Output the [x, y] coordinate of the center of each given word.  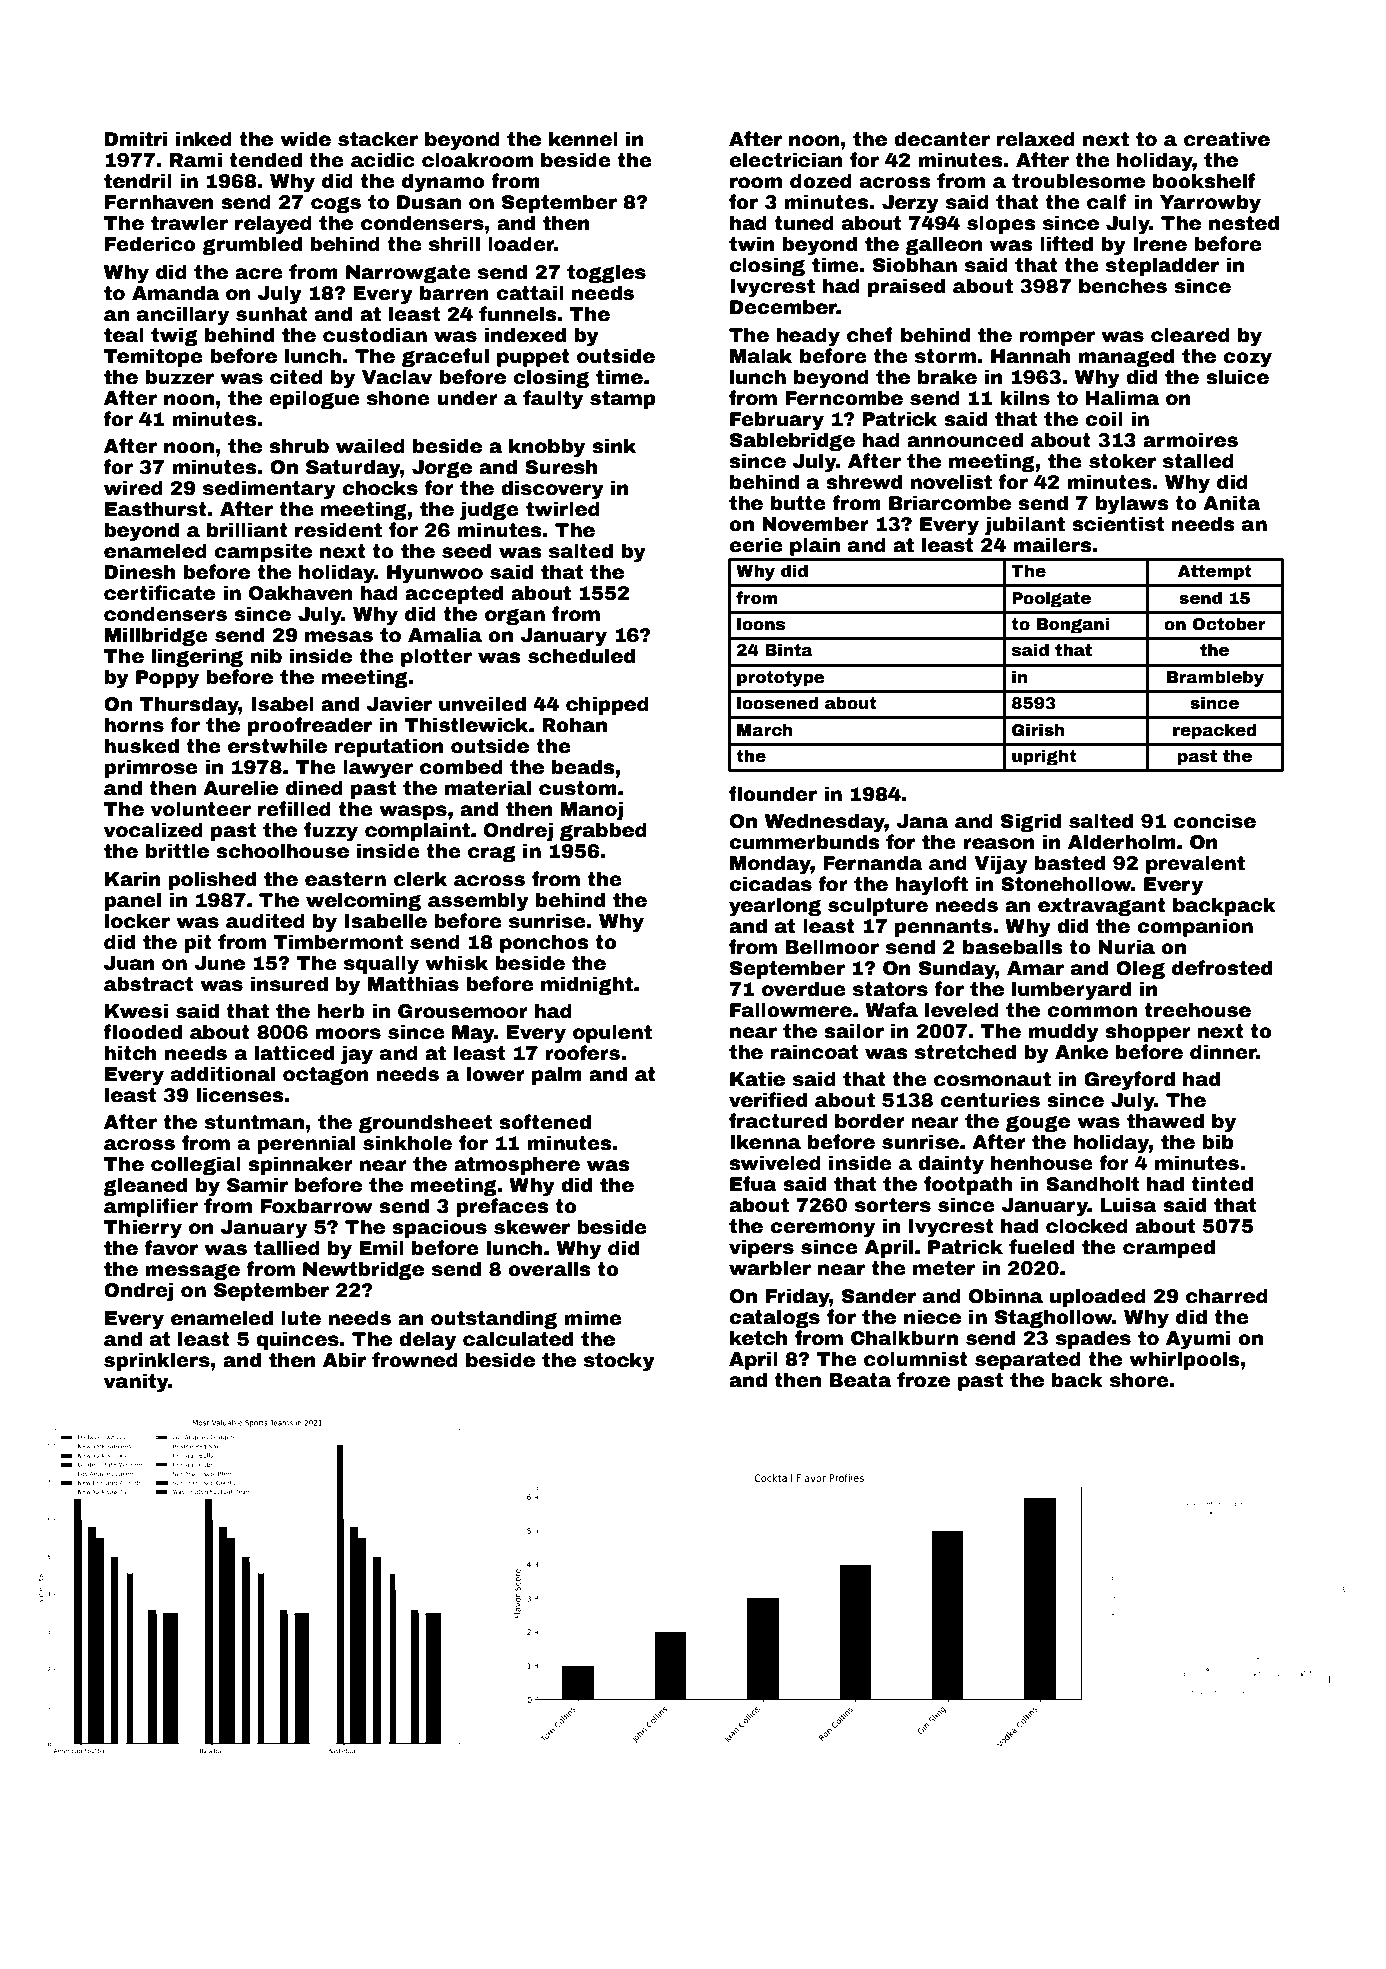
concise [1214, 821]
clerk [420, 879]
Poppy [167, 679]
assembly [478, 902]
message [192, 1271]
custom [578, 788]
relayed [273, 225]
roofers [582, 1053]
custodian [375, 335]
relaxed [1036, 139]
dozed [821, 181]
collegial [196, 1165]
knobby [547, 448]
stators [890, 989]
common [1092, 1012]
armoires [1190, 440]
